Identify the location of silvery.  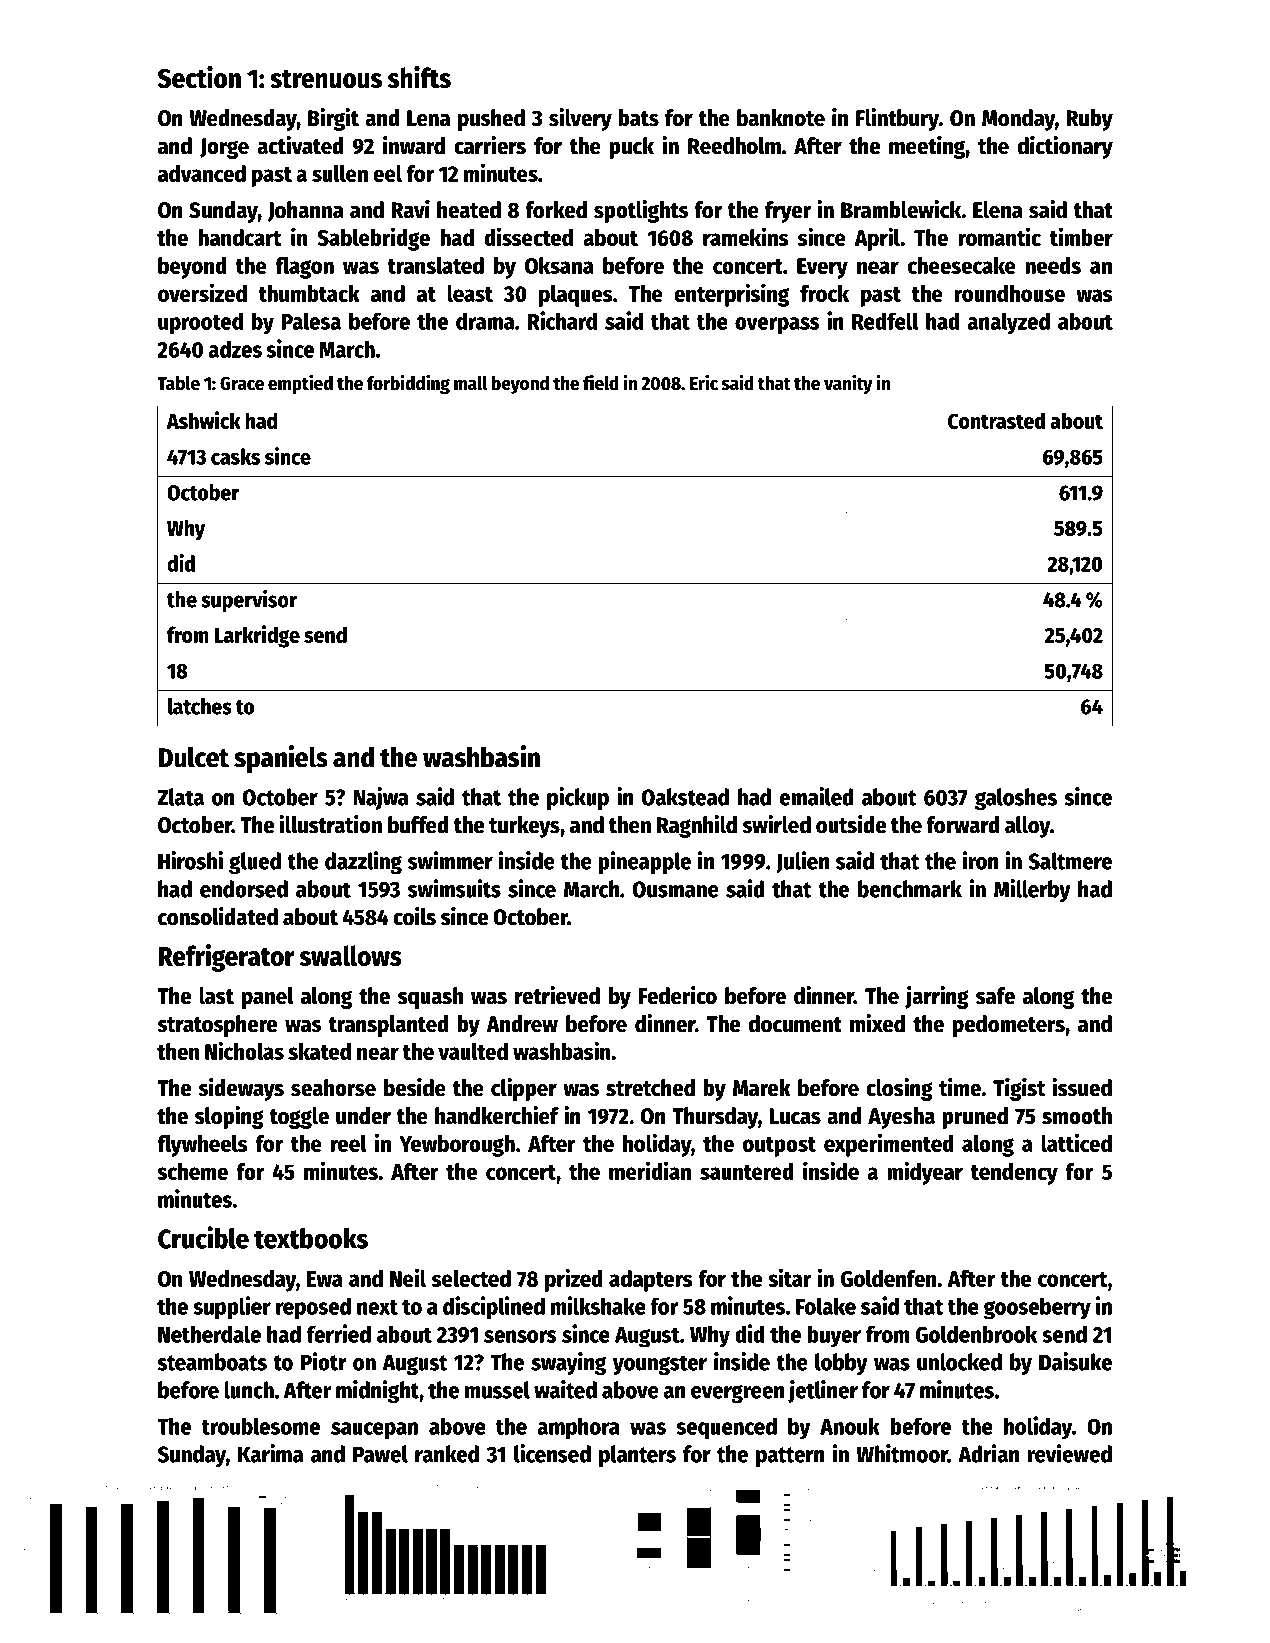
(580, 119).
